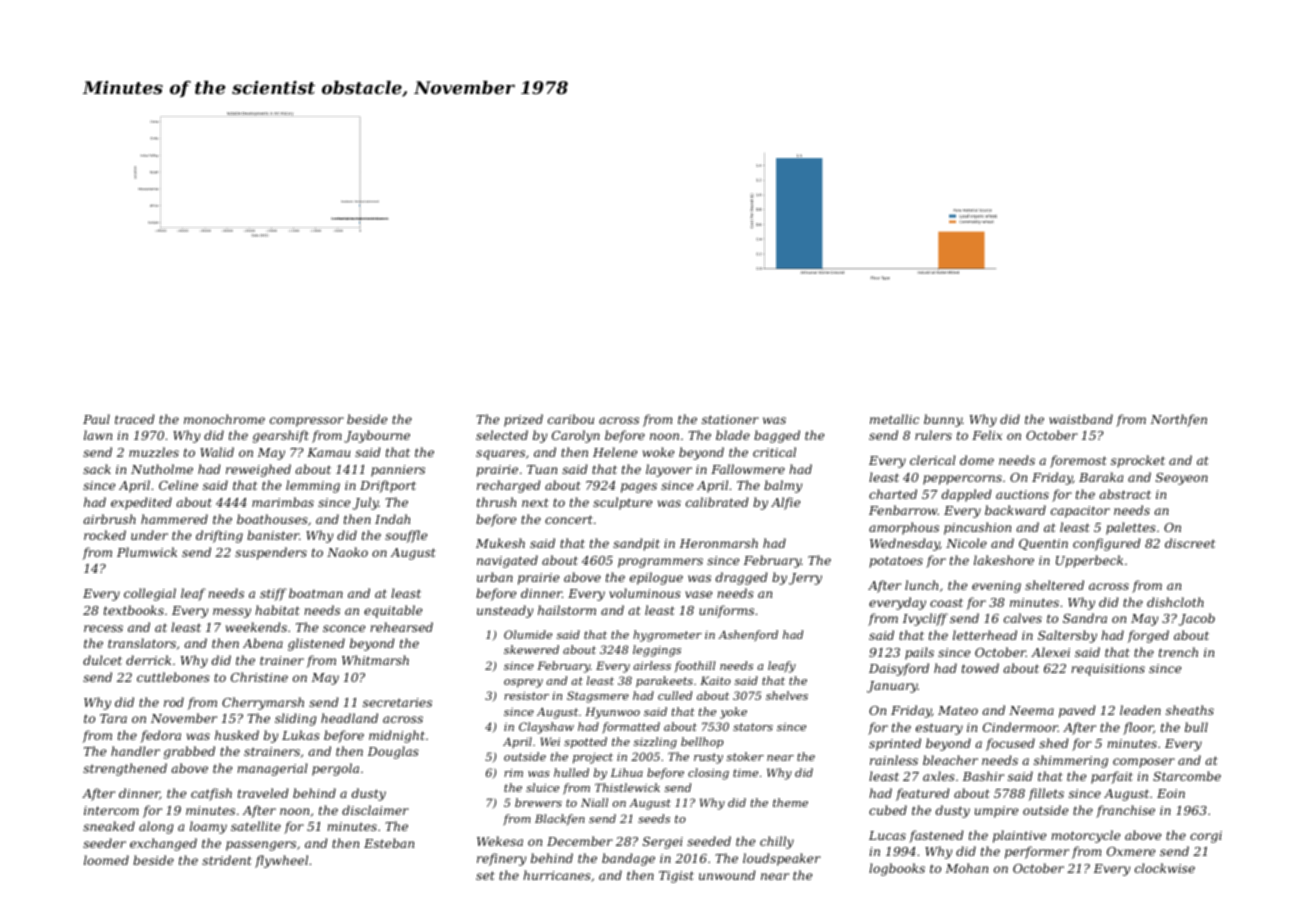 This page has height=924, width=1308. What do you see at coordinates (702, 743) in the page?
I see `bellhop` at bounding box center [702, 743].
